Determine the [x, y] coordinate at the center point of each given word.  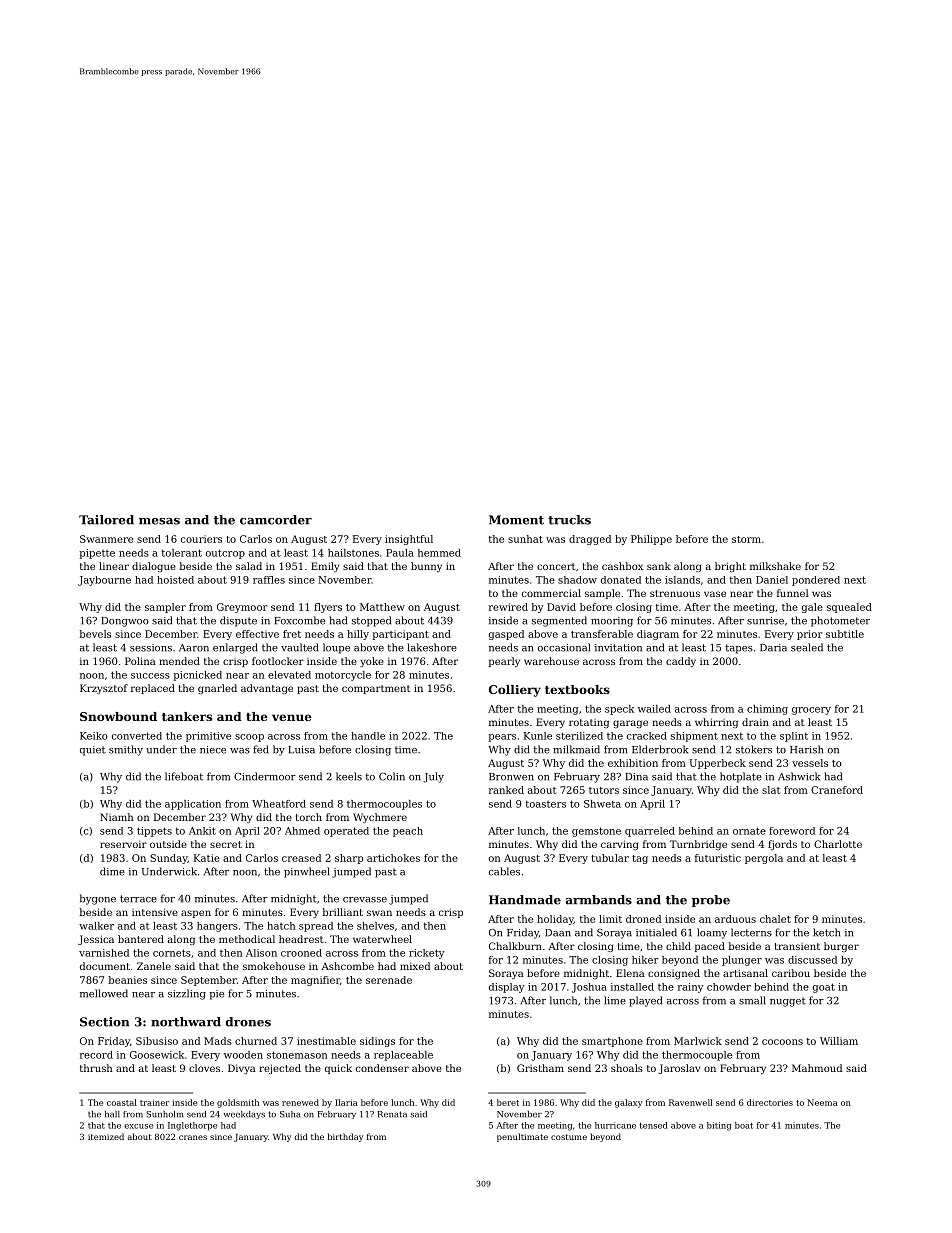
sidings [377, 1042]
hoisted [175, 580]
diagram [658, 635]
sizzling [187, 994]
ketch [826, 932]
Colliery [515, 691]
